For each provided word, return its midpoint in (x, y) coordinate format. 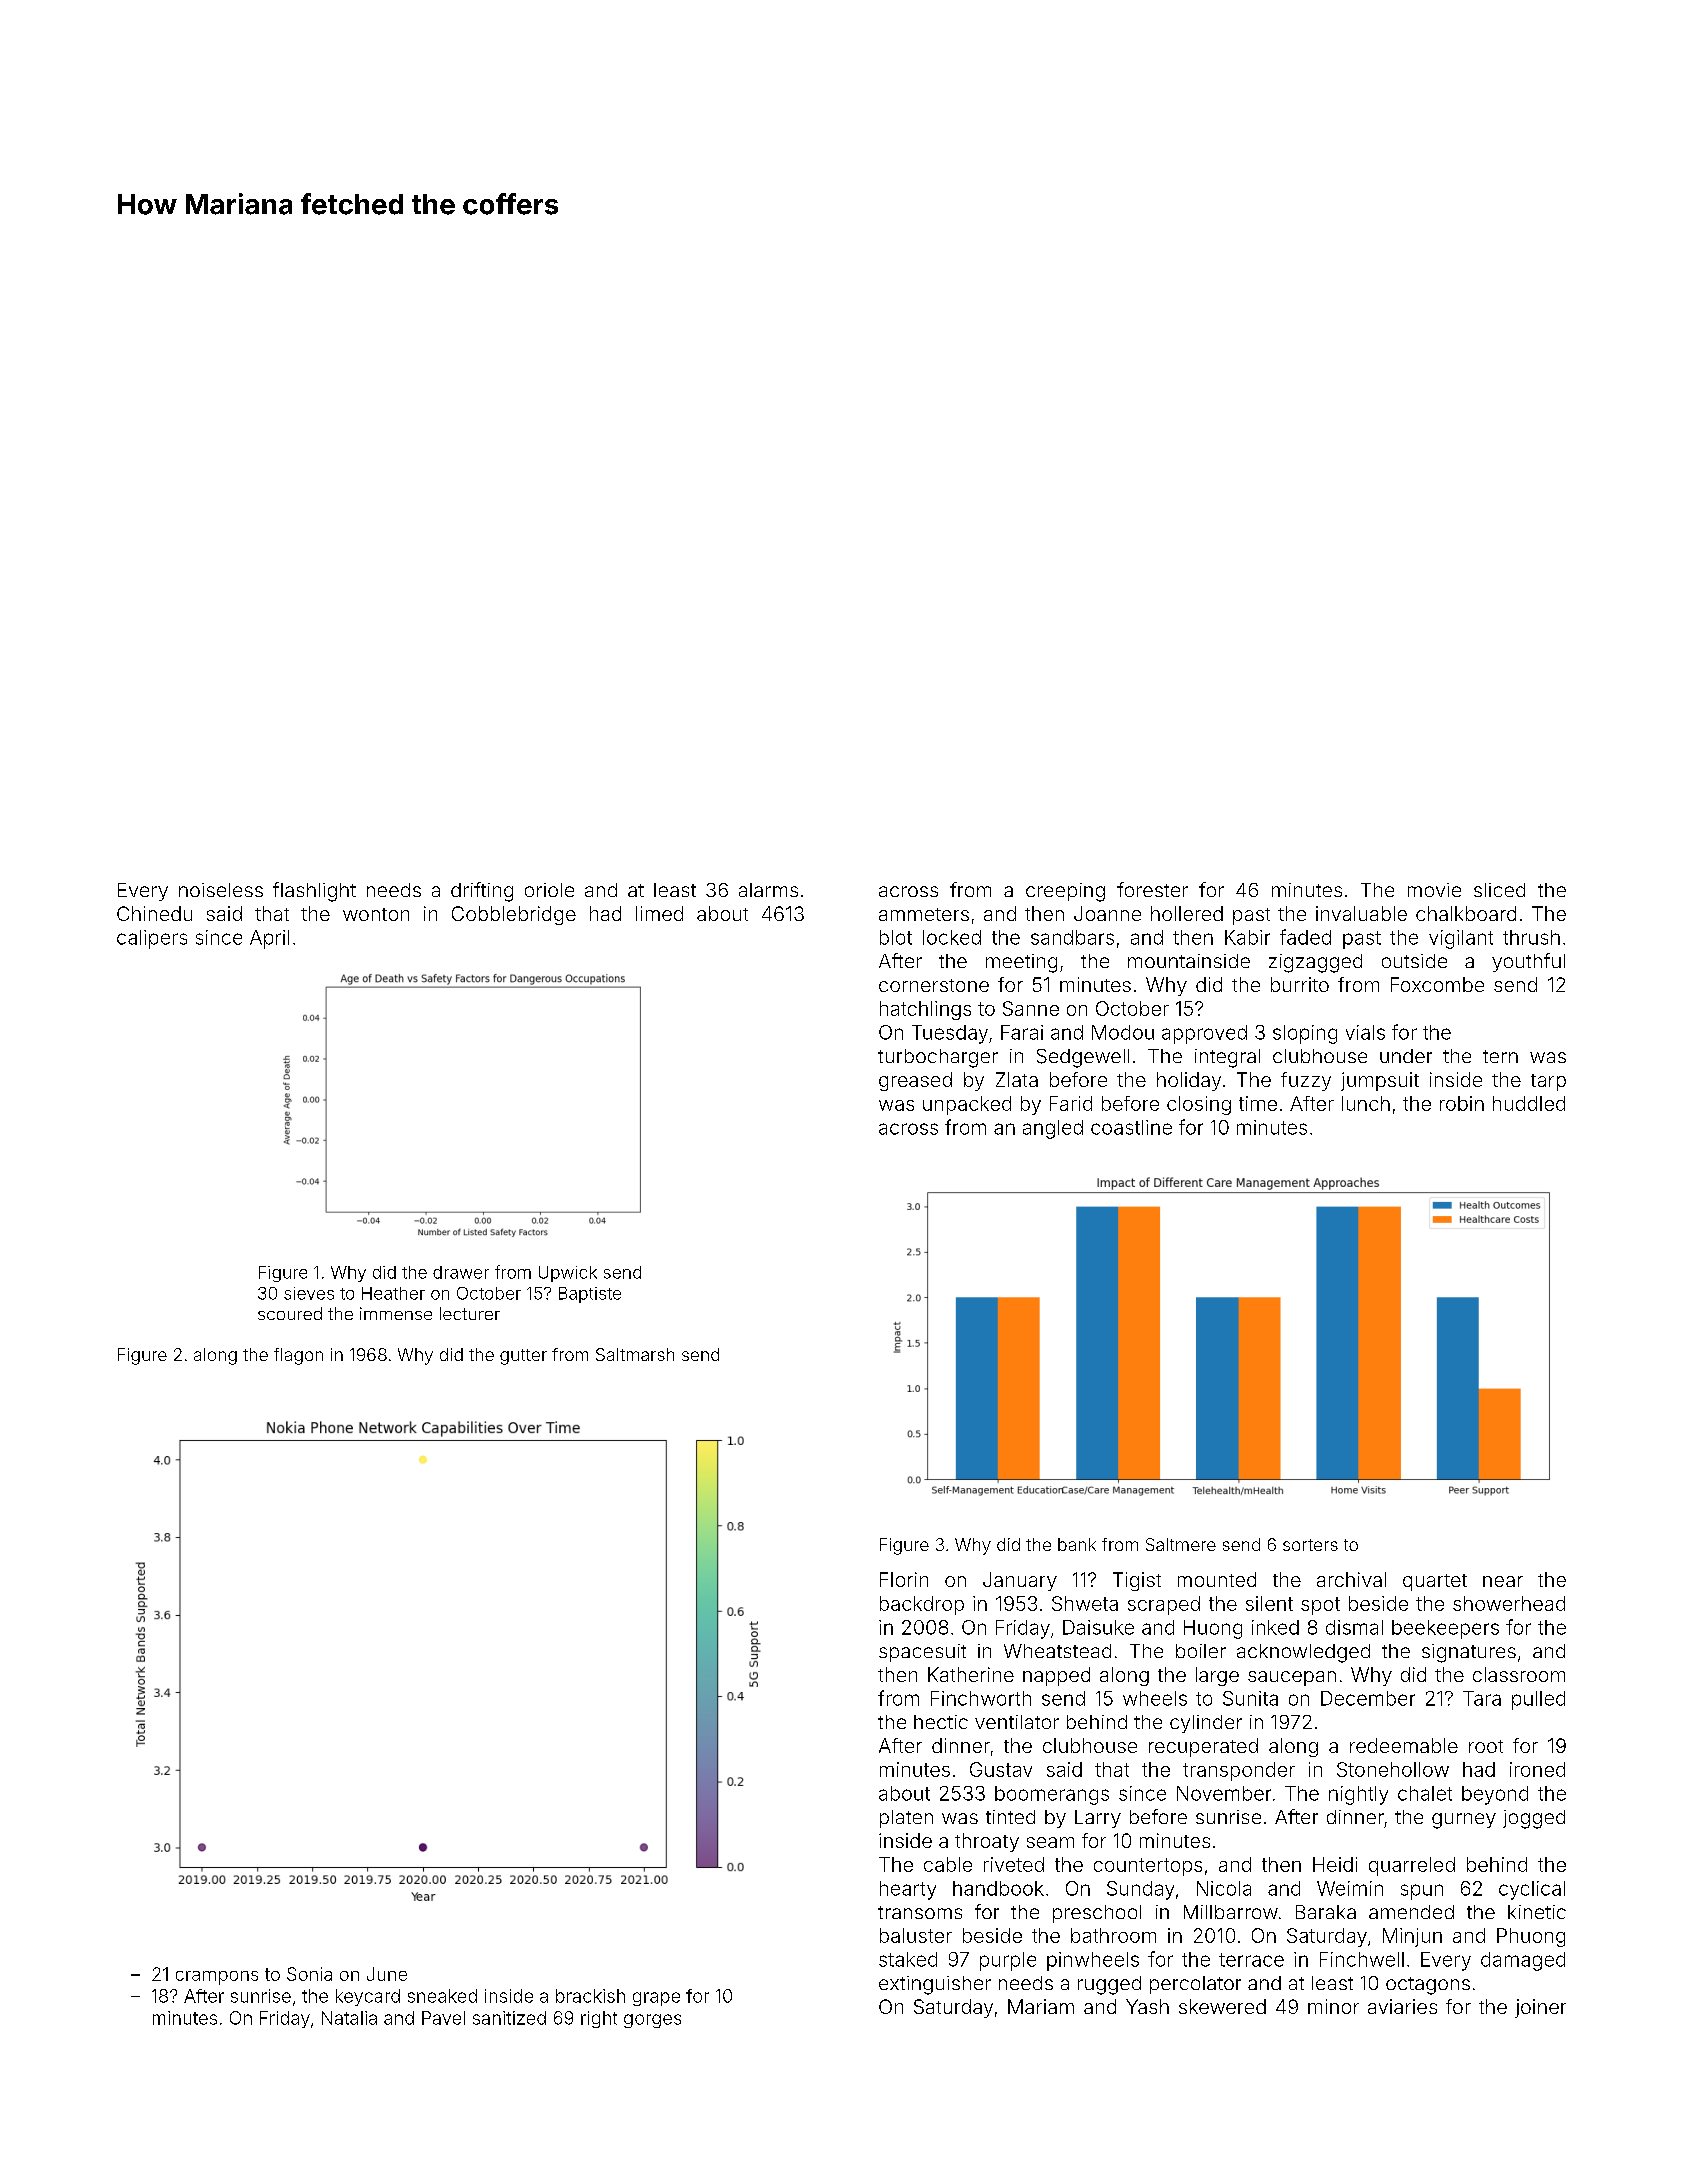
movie (1434, 890)
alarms (768, 890)
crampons (217, 1978)
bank (1077, 1544)
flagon (298, 1356)
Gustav (1001, 1769)
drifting (482, 892)
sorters (1310, 1545)
